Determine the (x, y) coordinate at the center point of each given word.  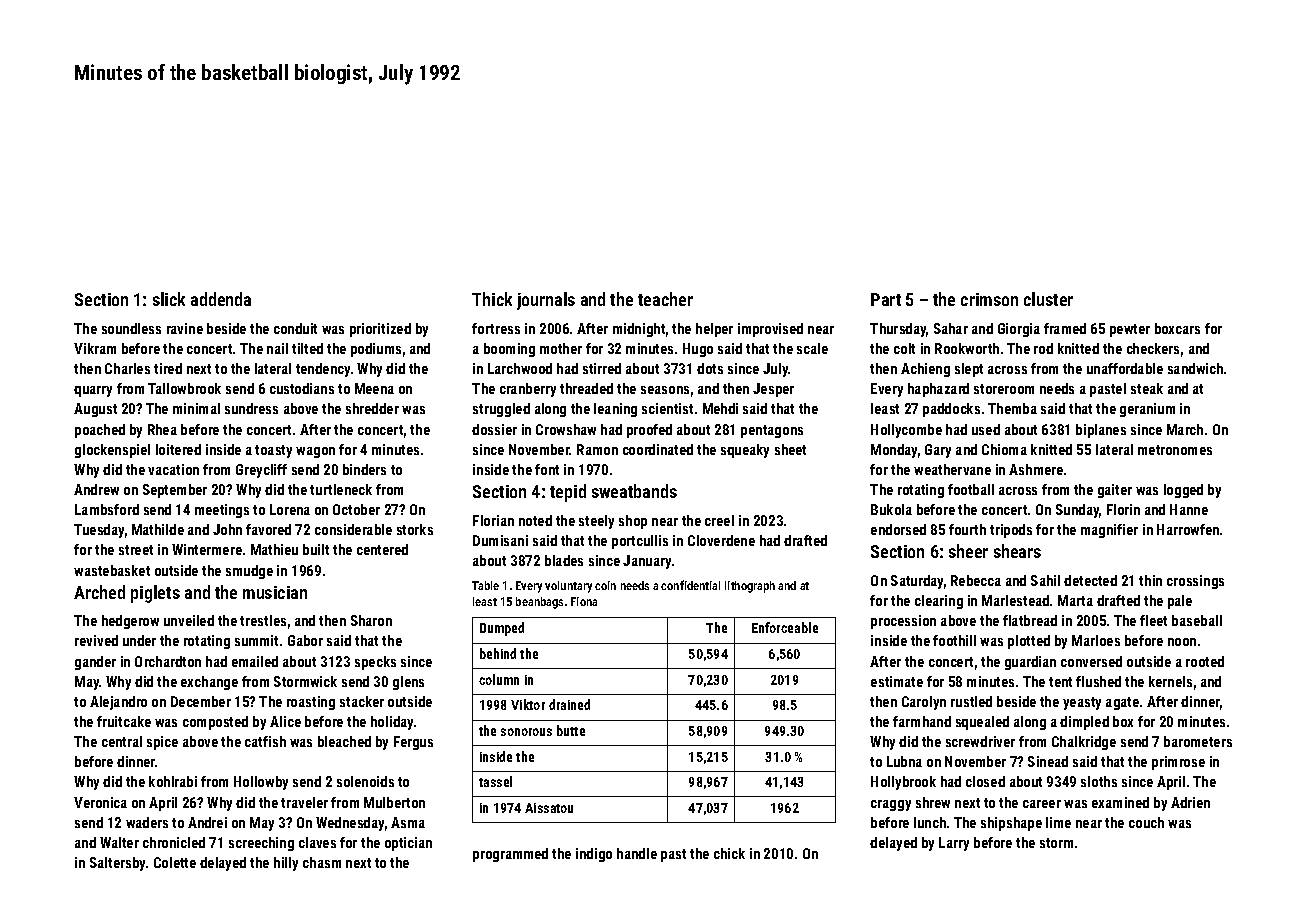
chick (729, 853)
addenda (221, 299)
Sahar (951, 328)
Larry (954, 844)
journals (546, 301)
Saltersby (117, 864)
